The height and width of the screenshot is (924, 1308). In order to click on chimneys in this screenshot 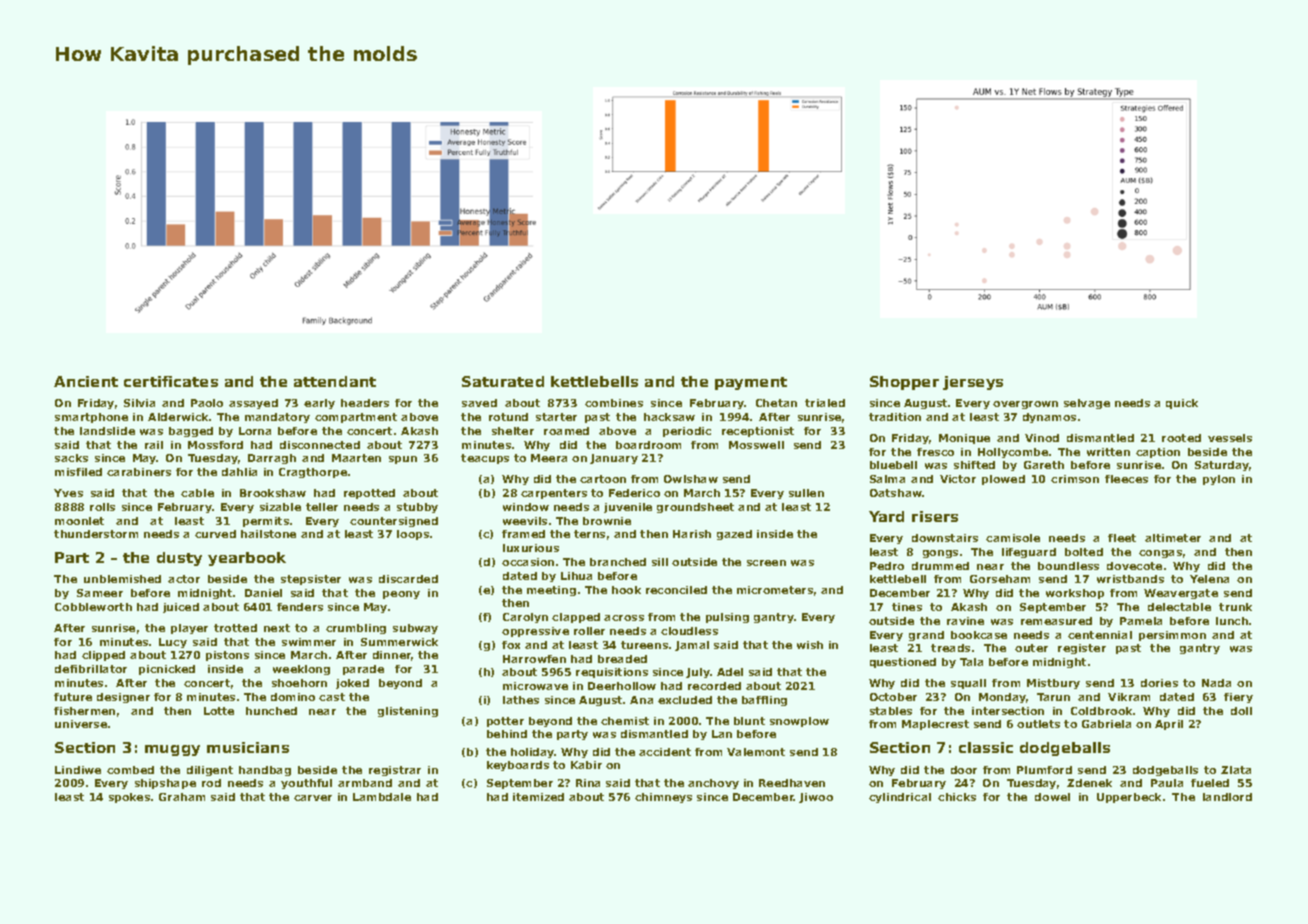, I will do `click(663, 798)`.
